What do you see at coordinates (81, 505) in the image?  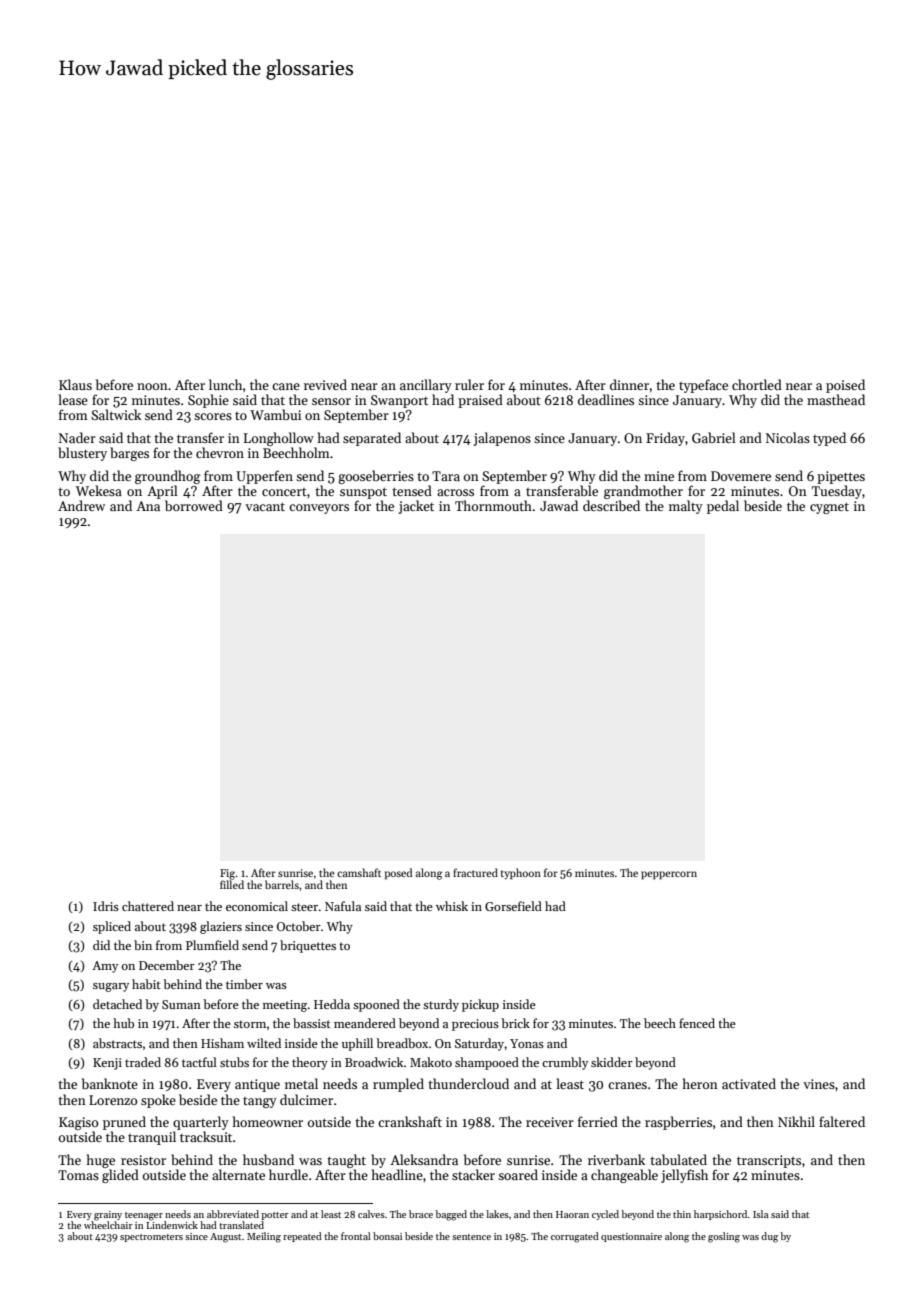 I see `Andrew` at bounding box center [81, 505].
